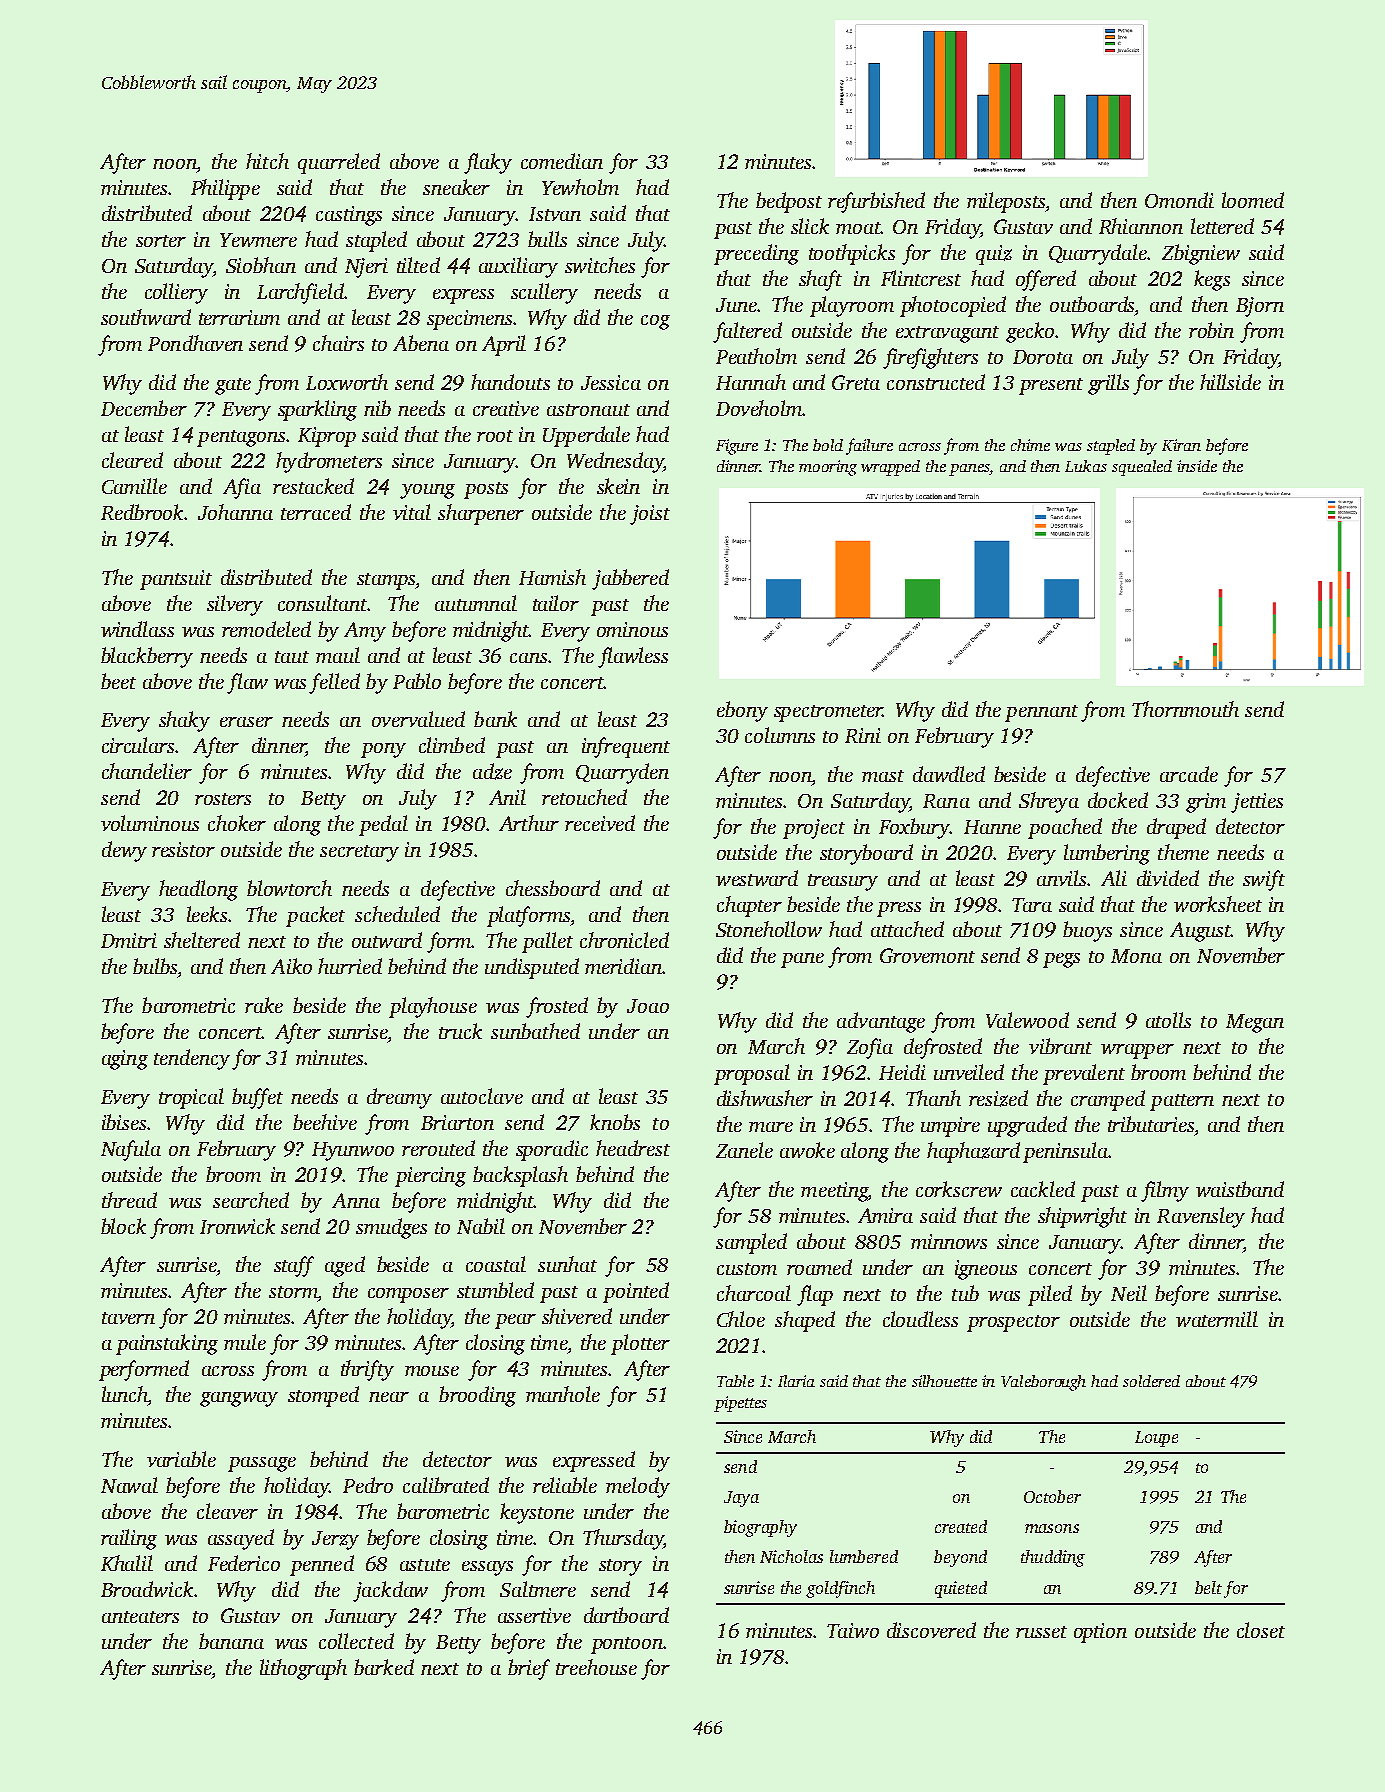  I want to click on eraser, so click(246, 722).
